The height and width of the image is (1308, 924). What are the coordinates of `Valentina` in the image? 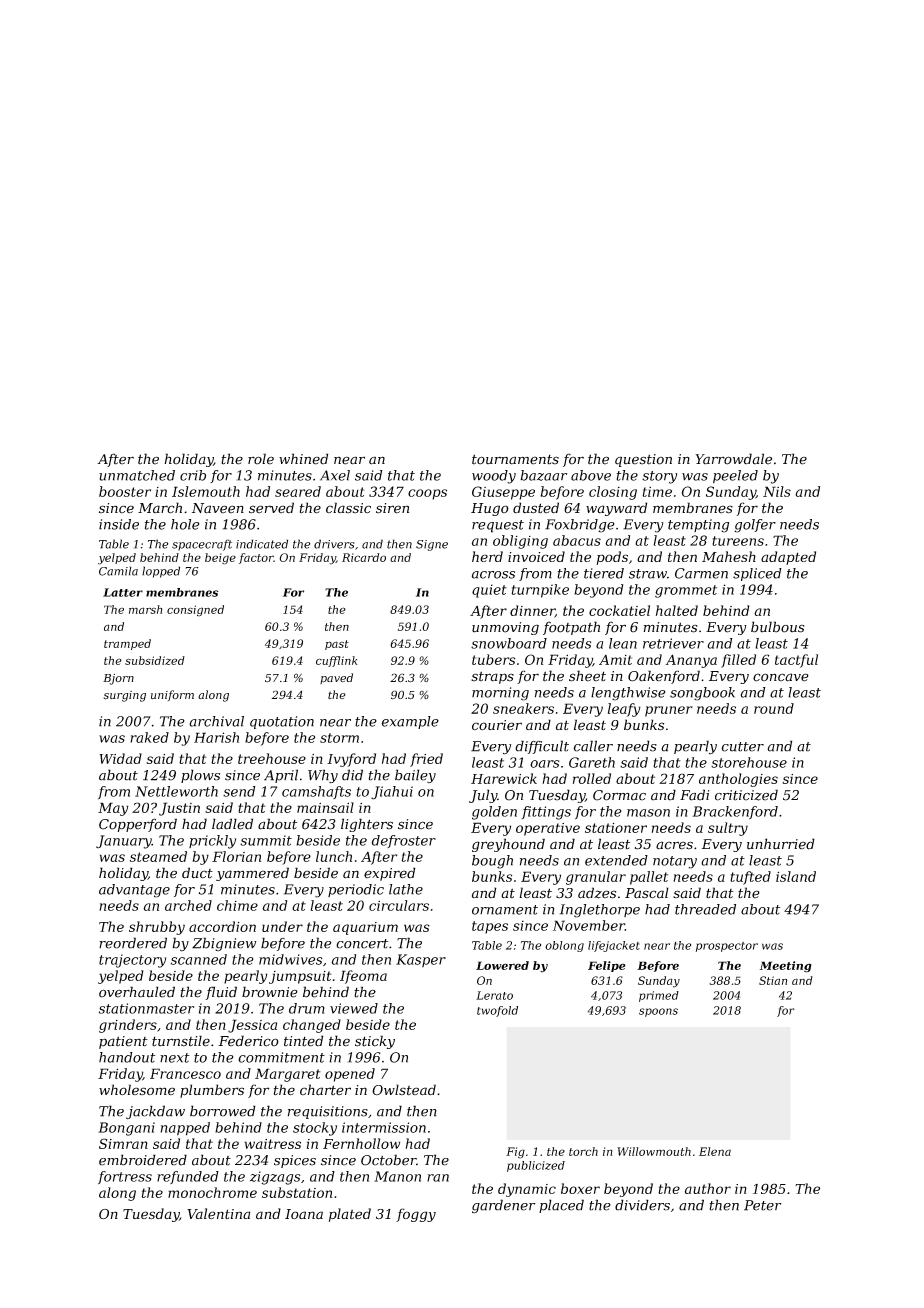 It's located at (218, 1213).
